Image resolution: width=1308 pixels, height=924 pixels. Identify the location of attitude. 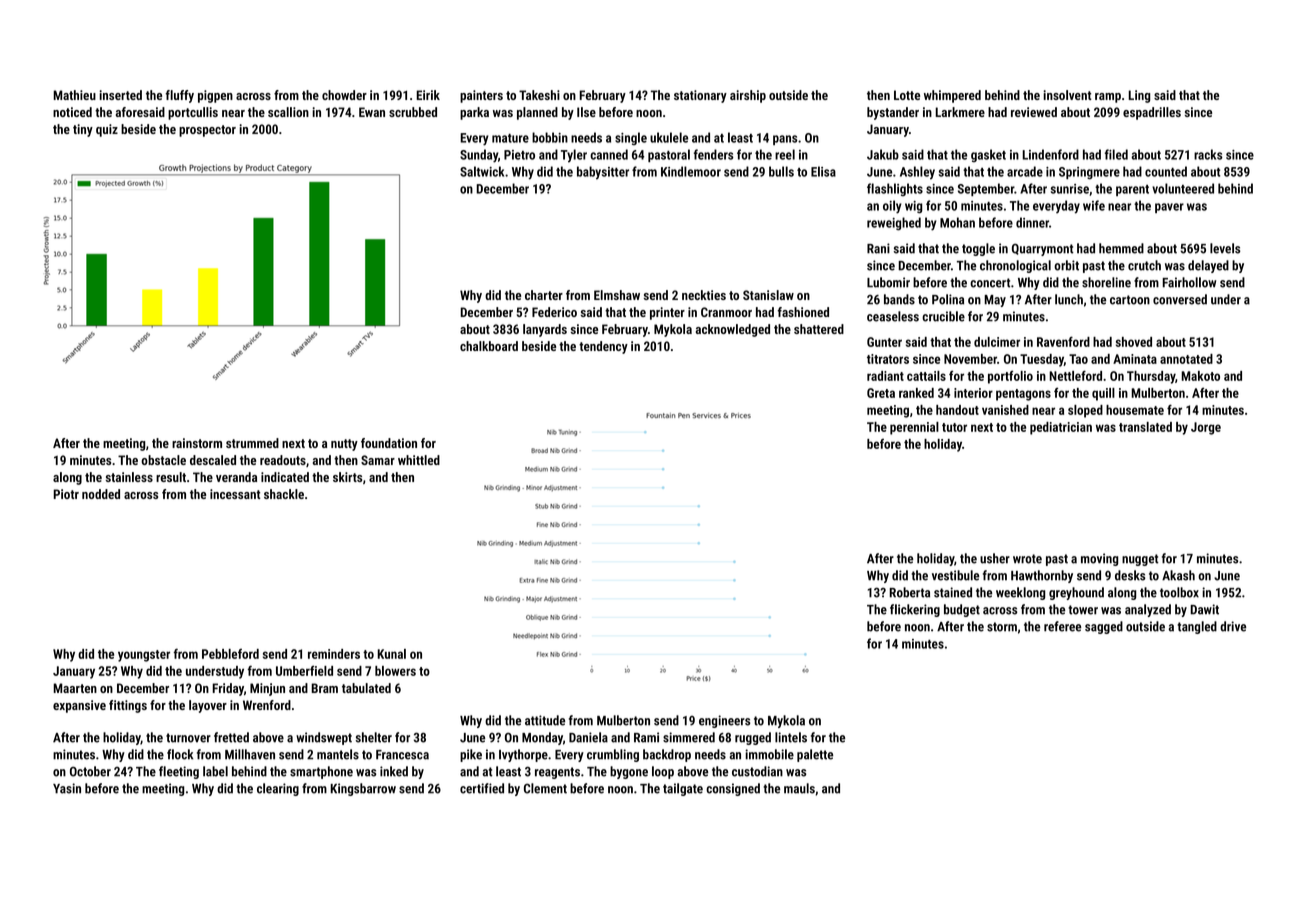
(545, 720).
